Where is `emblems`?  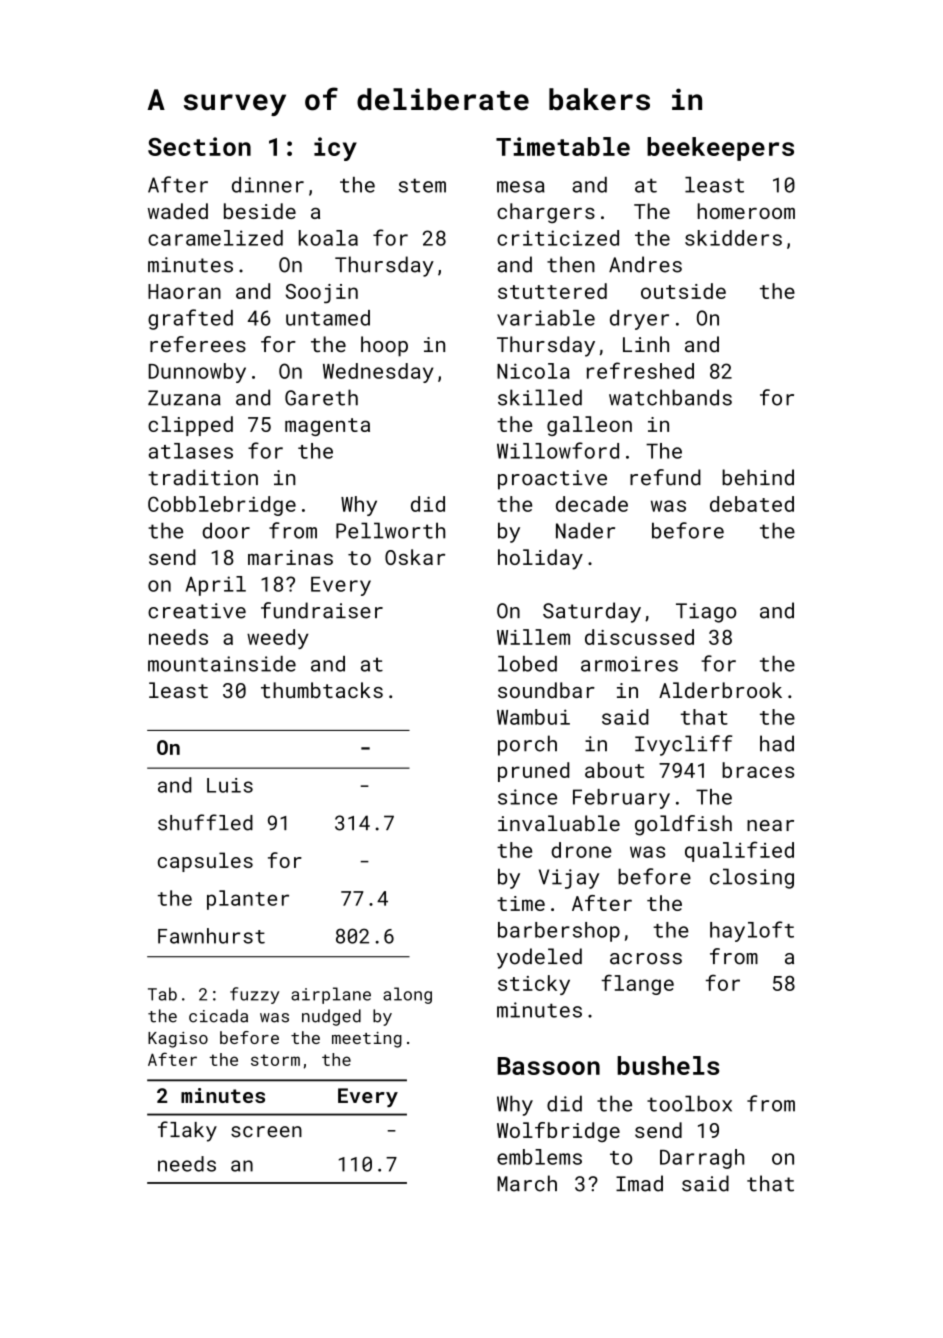 emblems is located at coordinates (539, 1157).
